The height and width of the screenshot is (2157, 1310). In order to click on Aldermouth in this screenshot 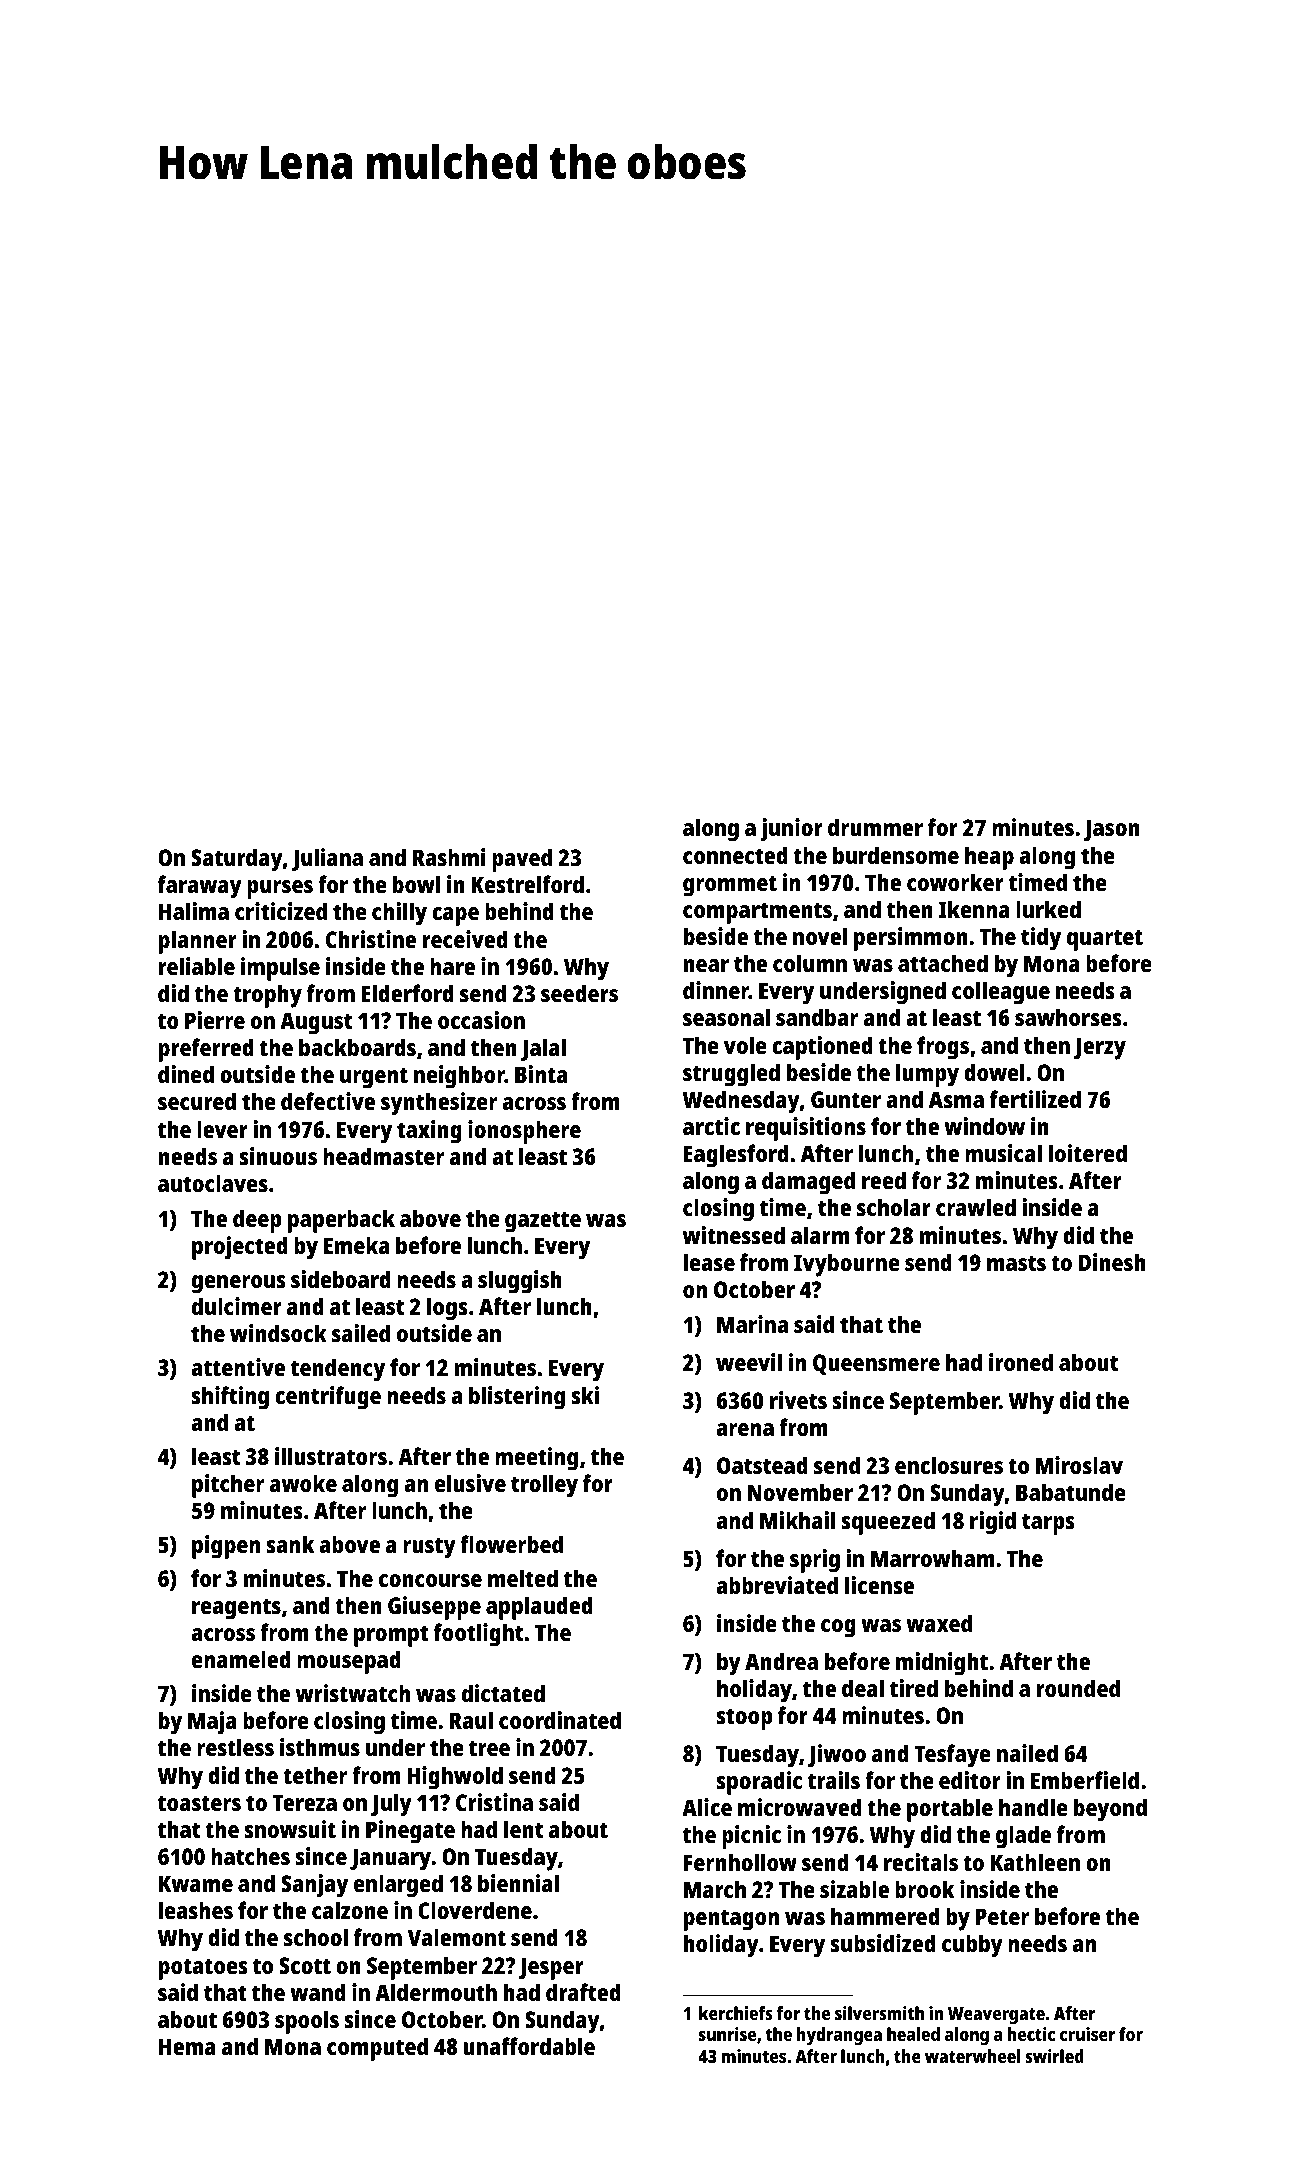, I will do `click(436, 1992)`.
